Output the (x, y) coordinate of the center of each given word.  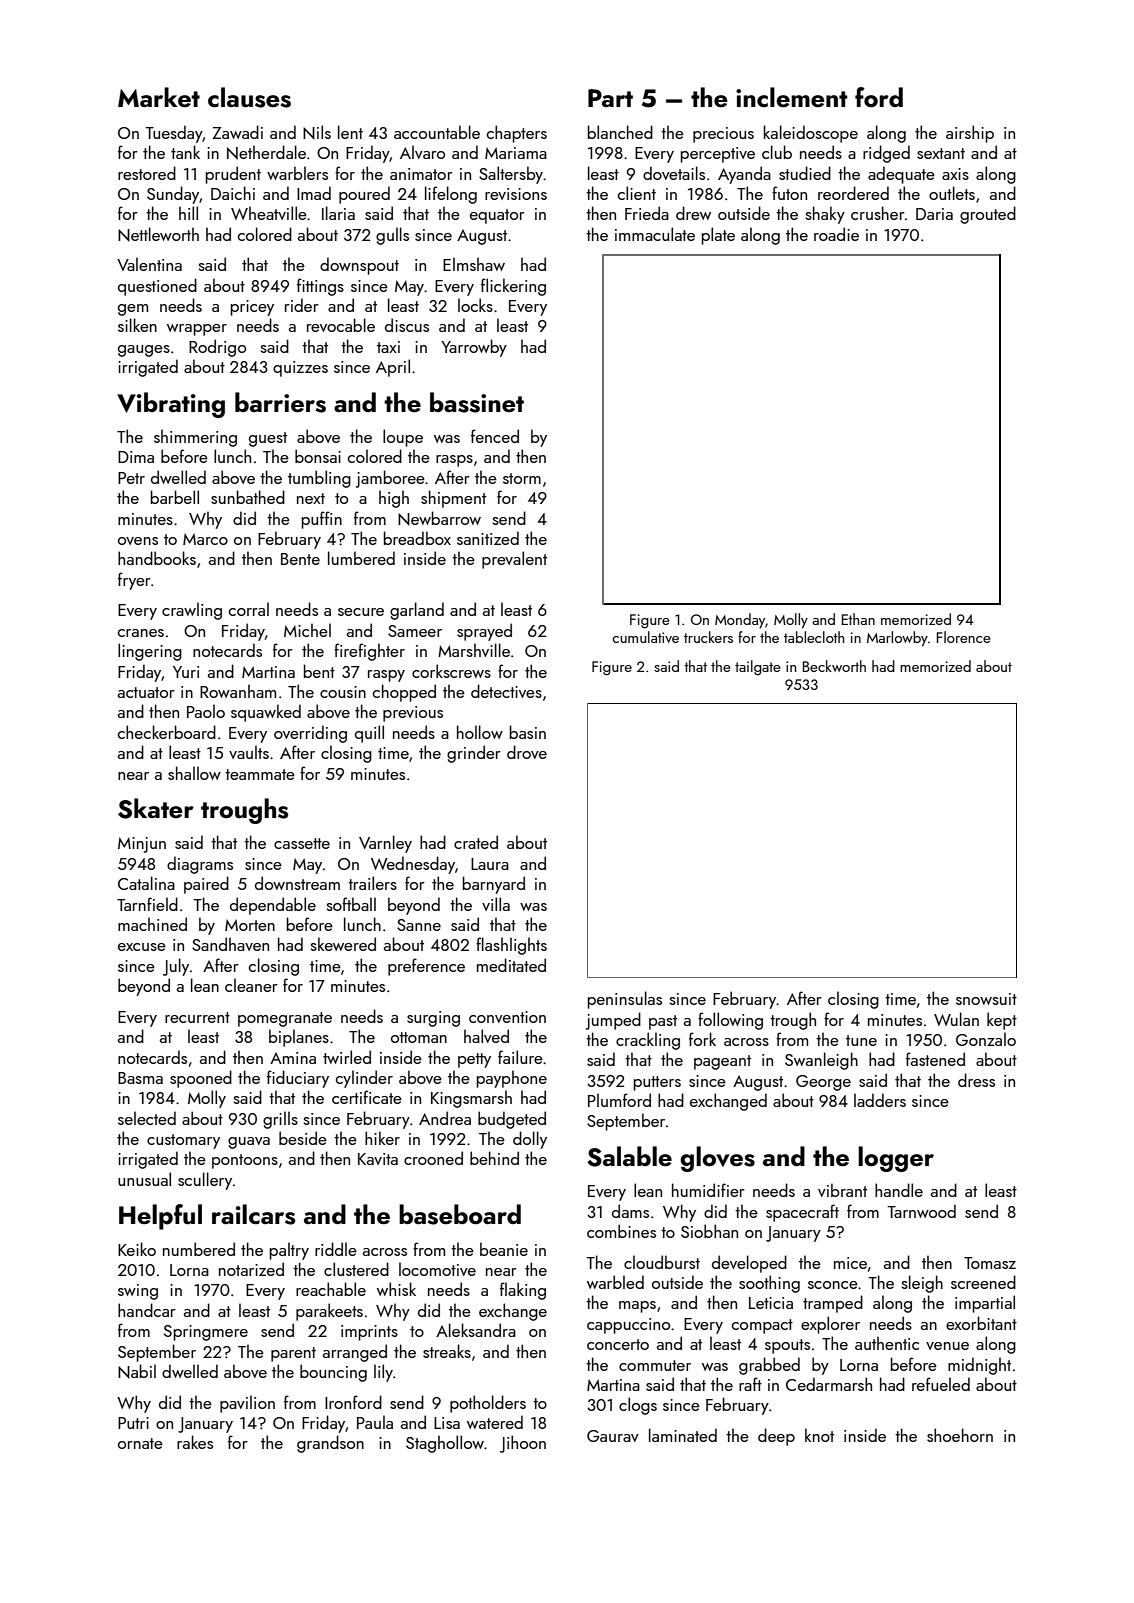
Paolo (206, 711)
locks (475, 305)
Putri (133, 1423)
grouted (988, 215)
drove (527, 752)
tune (861, 1040)
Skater (156, 808)
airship (970, 134)
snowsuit (986, 999)
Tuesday (174, 134)
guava (249, 1143)
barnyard (494, 885)
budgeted (512, 1120)
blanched (620, 132)
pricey (252, 308)
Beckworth (834, 666)
